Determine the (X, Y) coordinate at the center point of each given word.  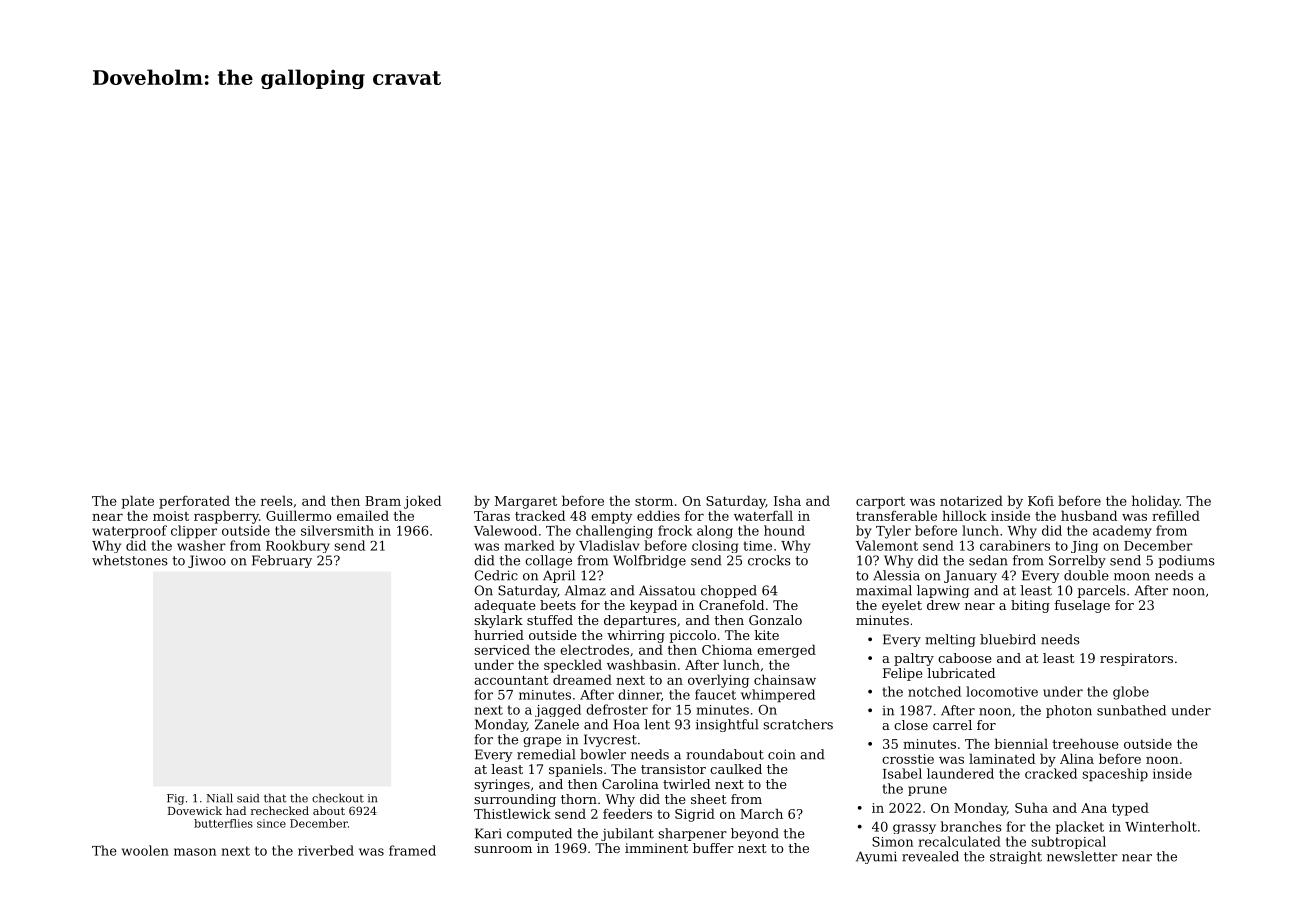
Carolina (630, 784)
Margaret (526, 502)
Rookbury (298, 546)
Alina (1077, 758)
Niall (219, 798)
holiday (1156, 502)
